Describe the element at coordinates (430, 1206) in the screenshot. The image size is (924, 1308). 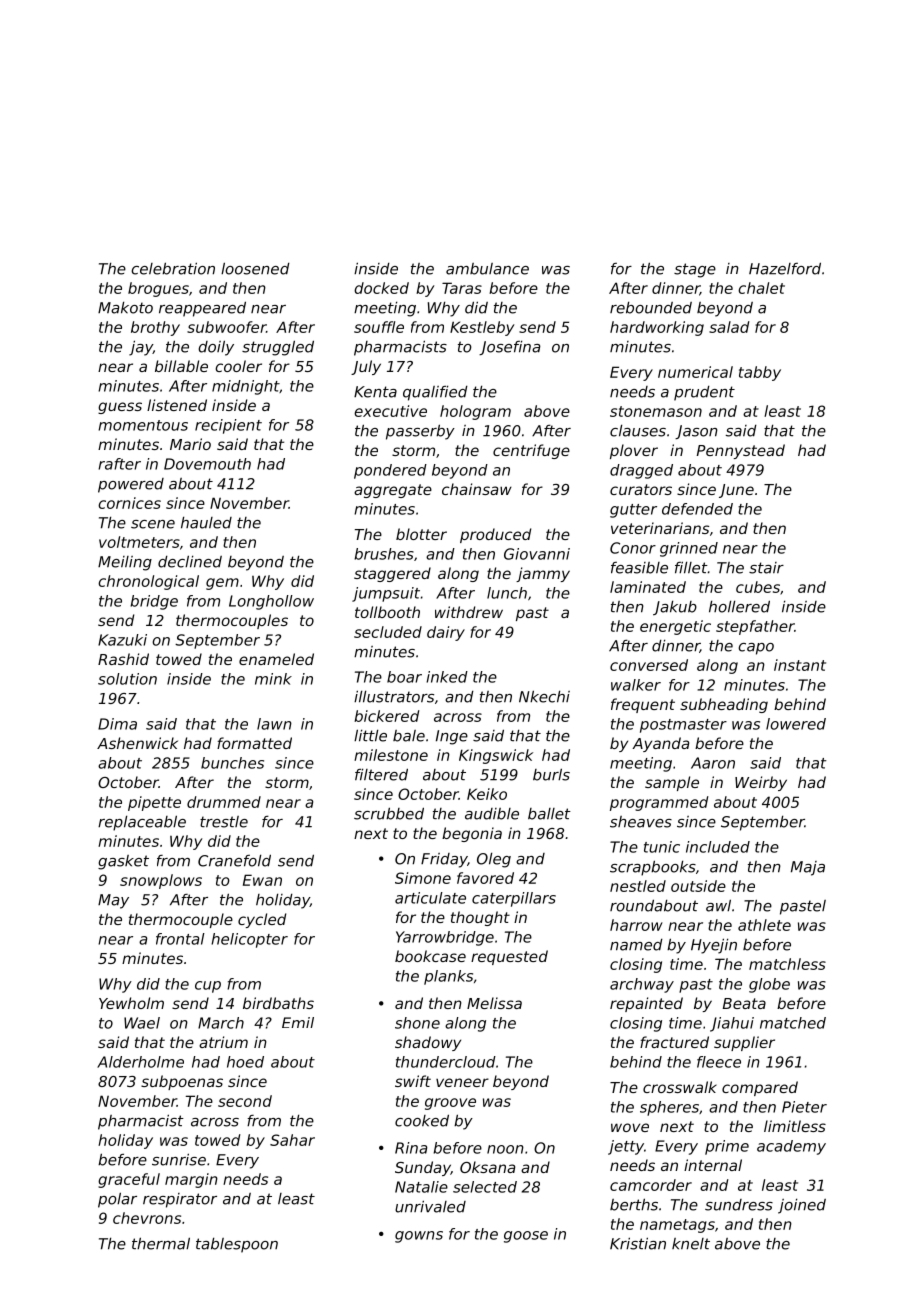
I see `unrivaled` at that location.
